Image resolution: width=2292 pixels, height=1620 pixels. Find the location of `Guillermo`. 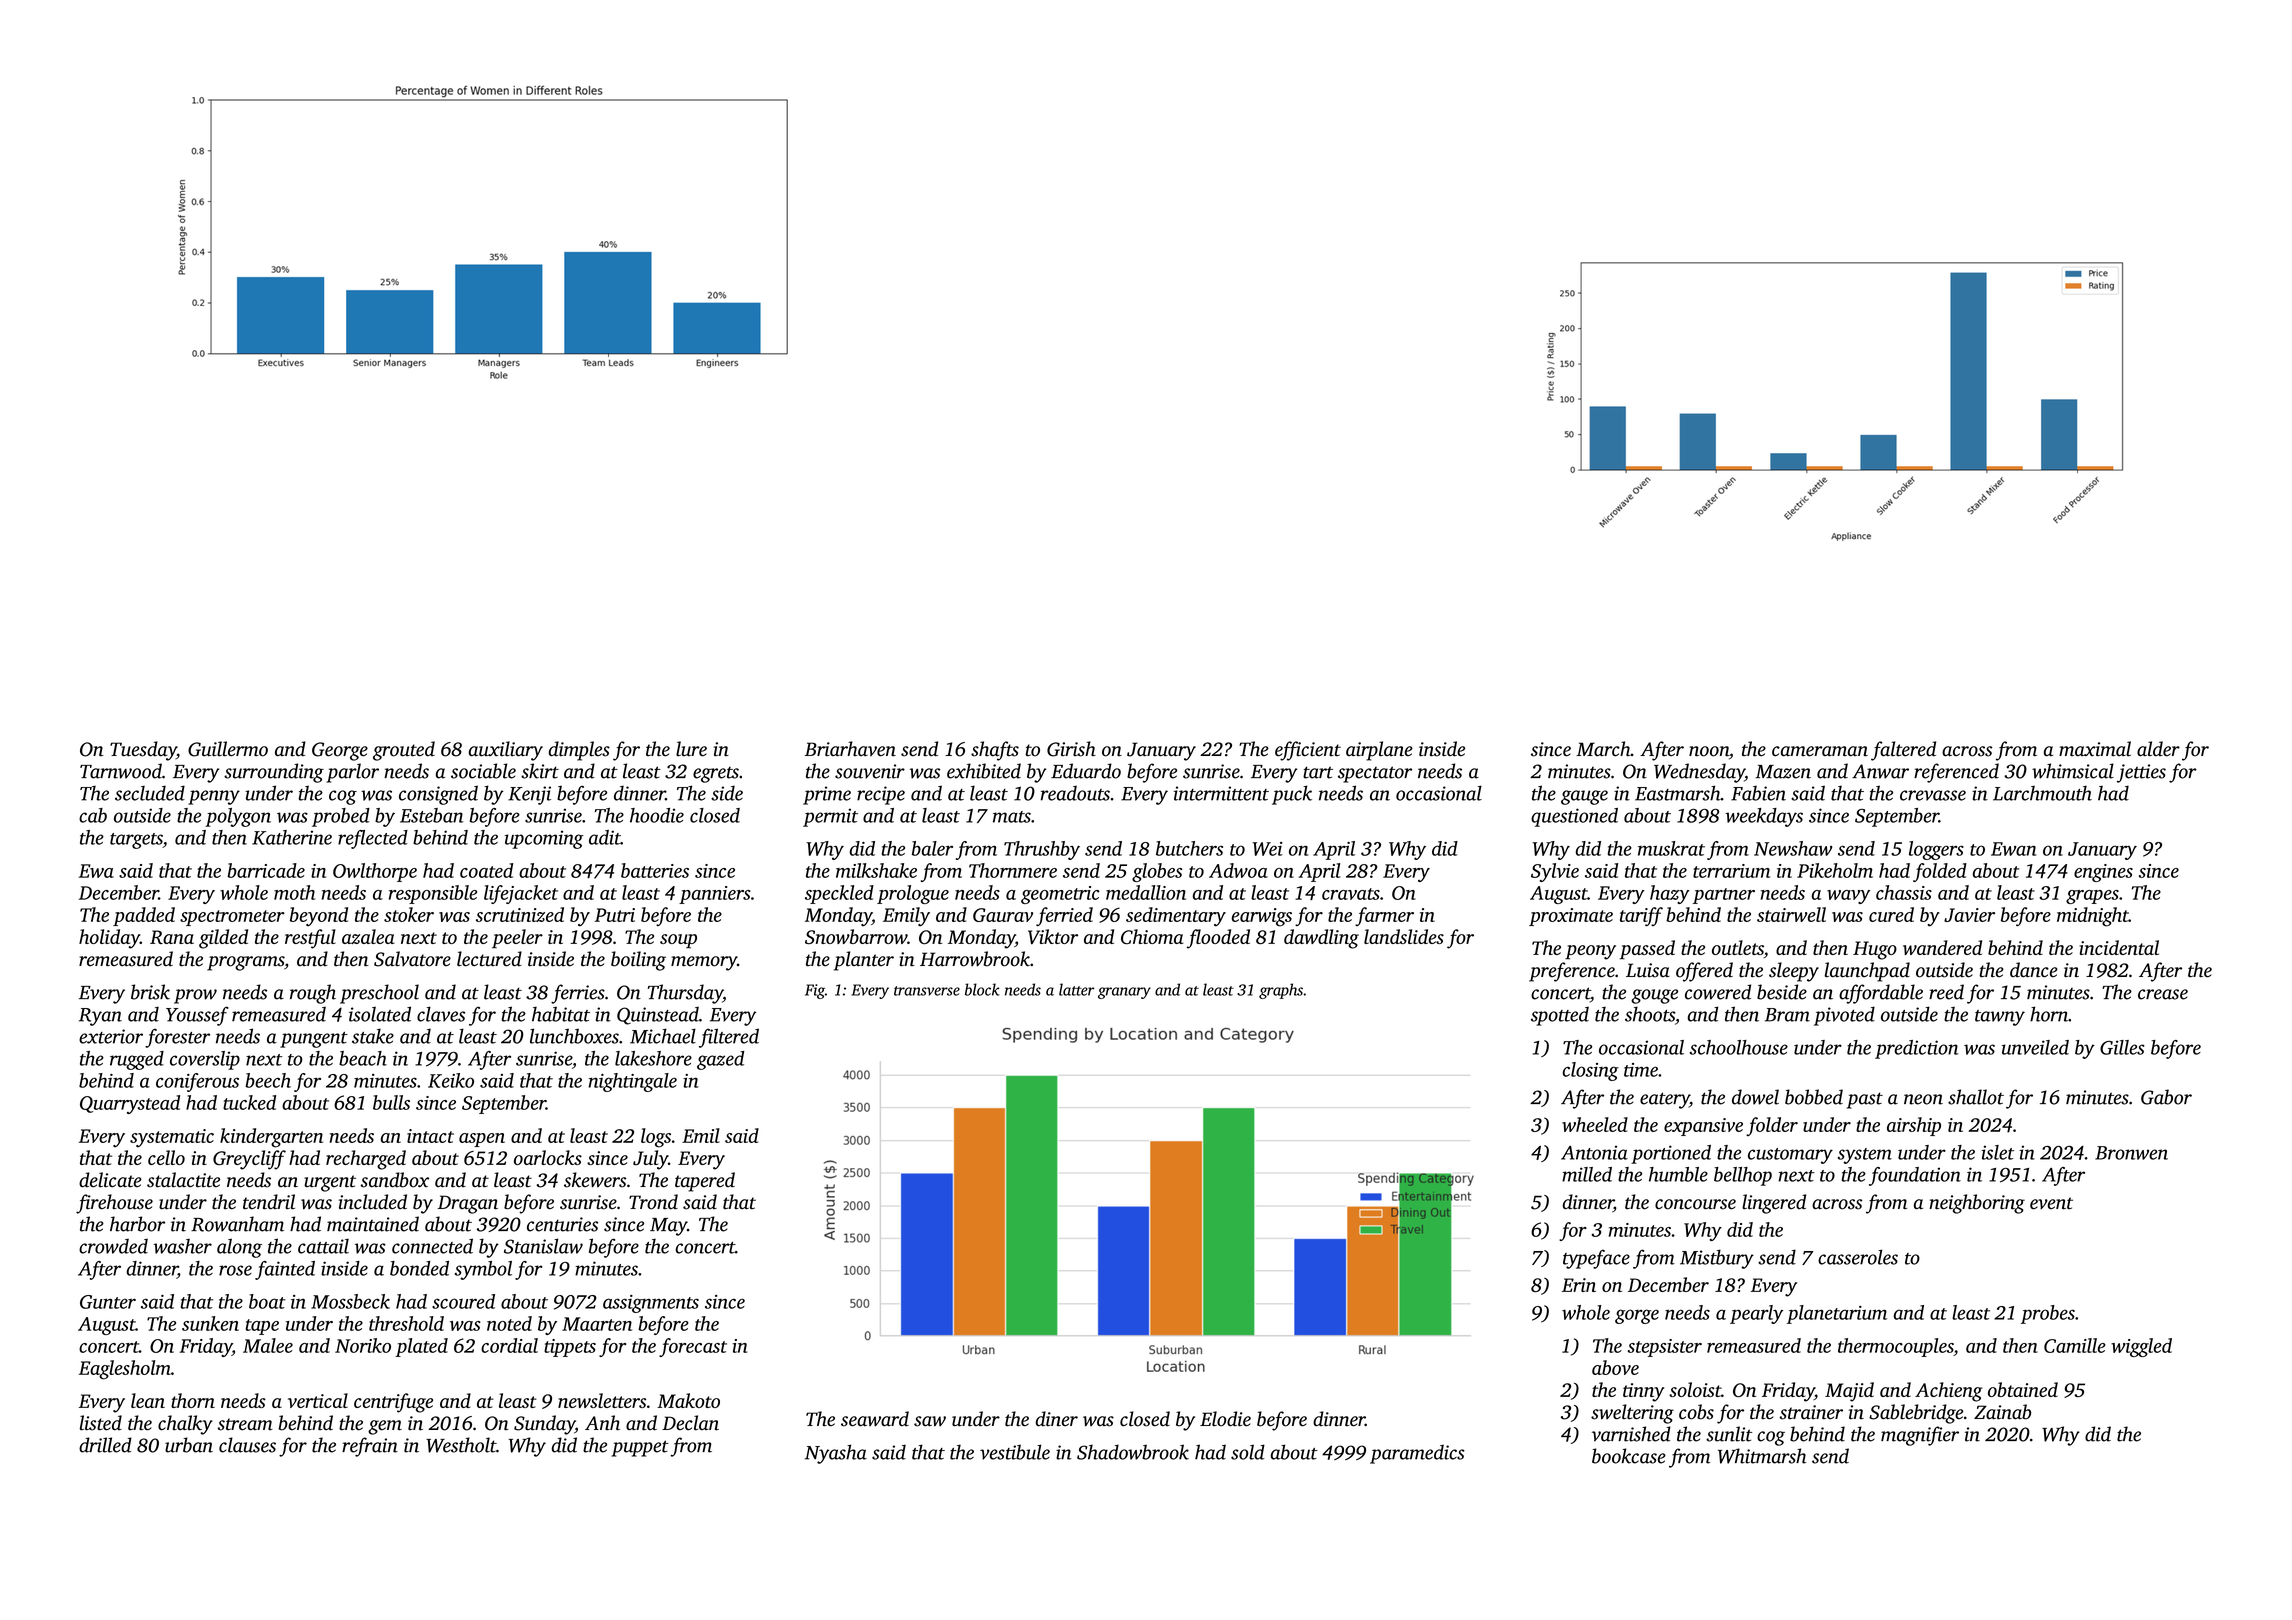

Guillermo is located at coordinates (228, 749).
